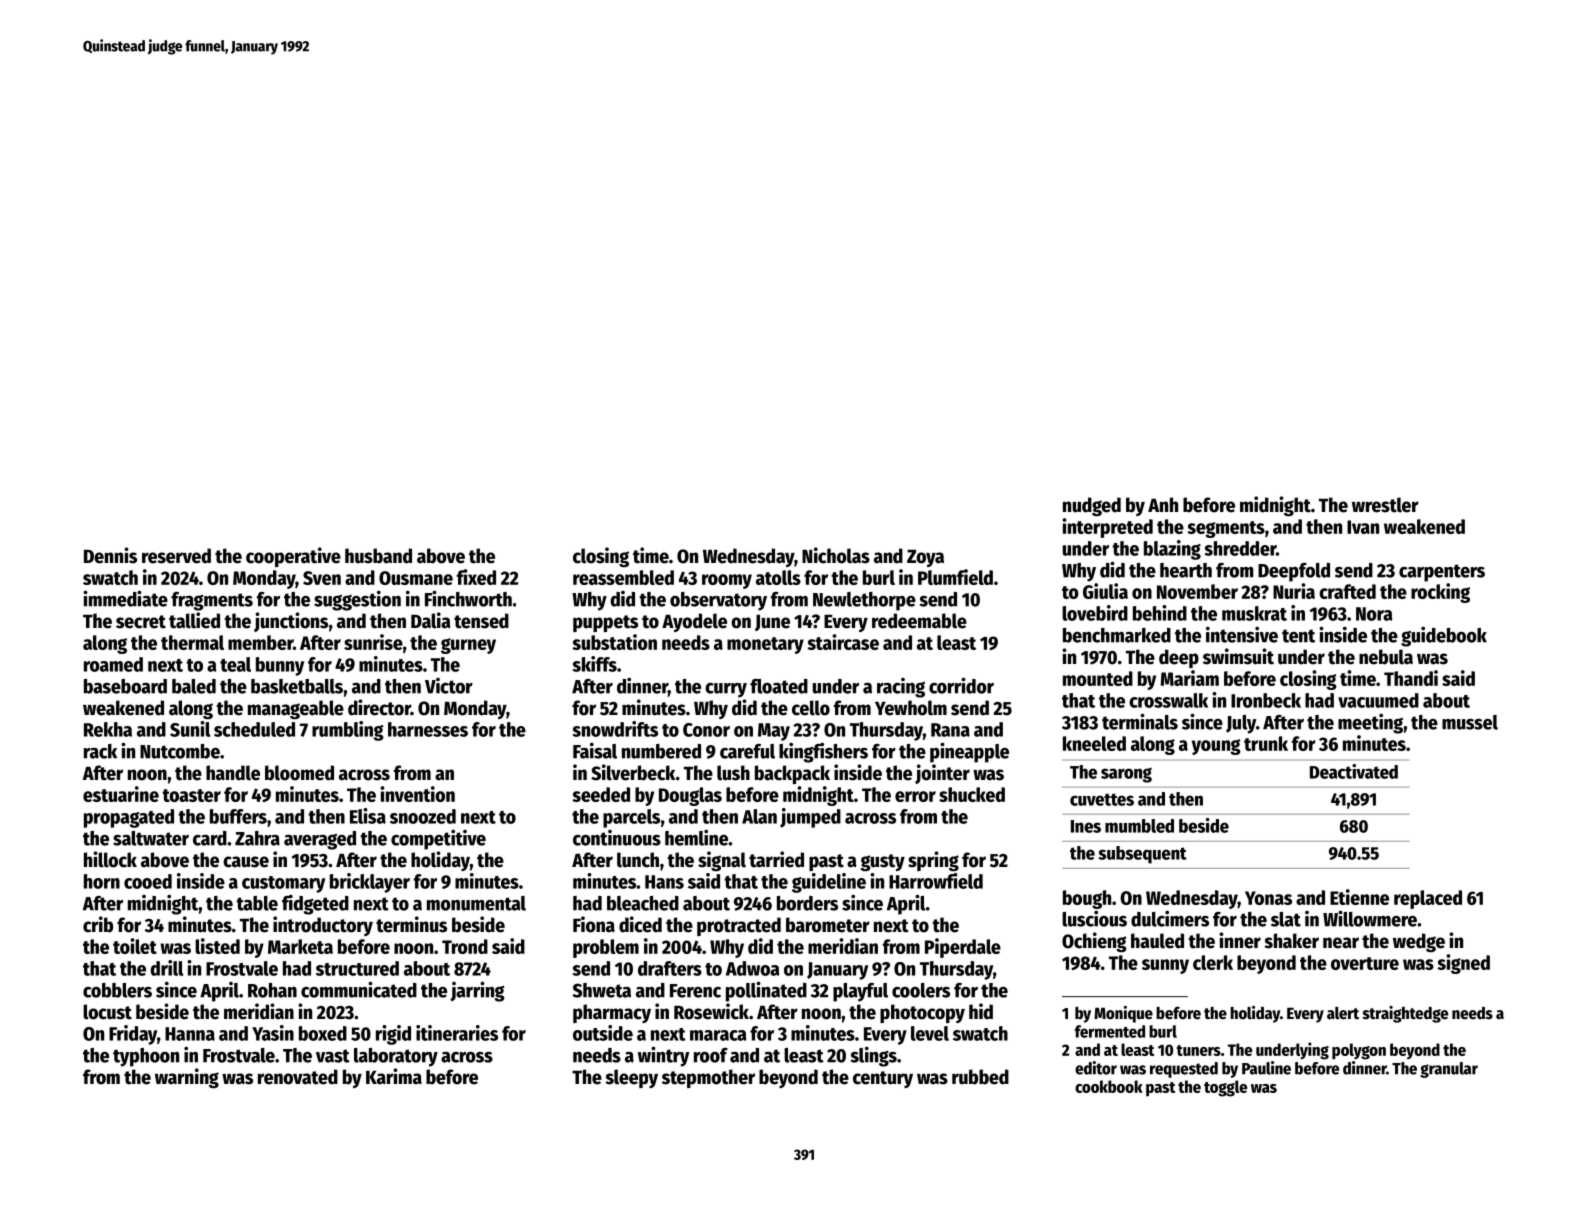  What do you see at coordinates (950, 730) in the image?
I see `Rana` at bounding box center [950, 730].
